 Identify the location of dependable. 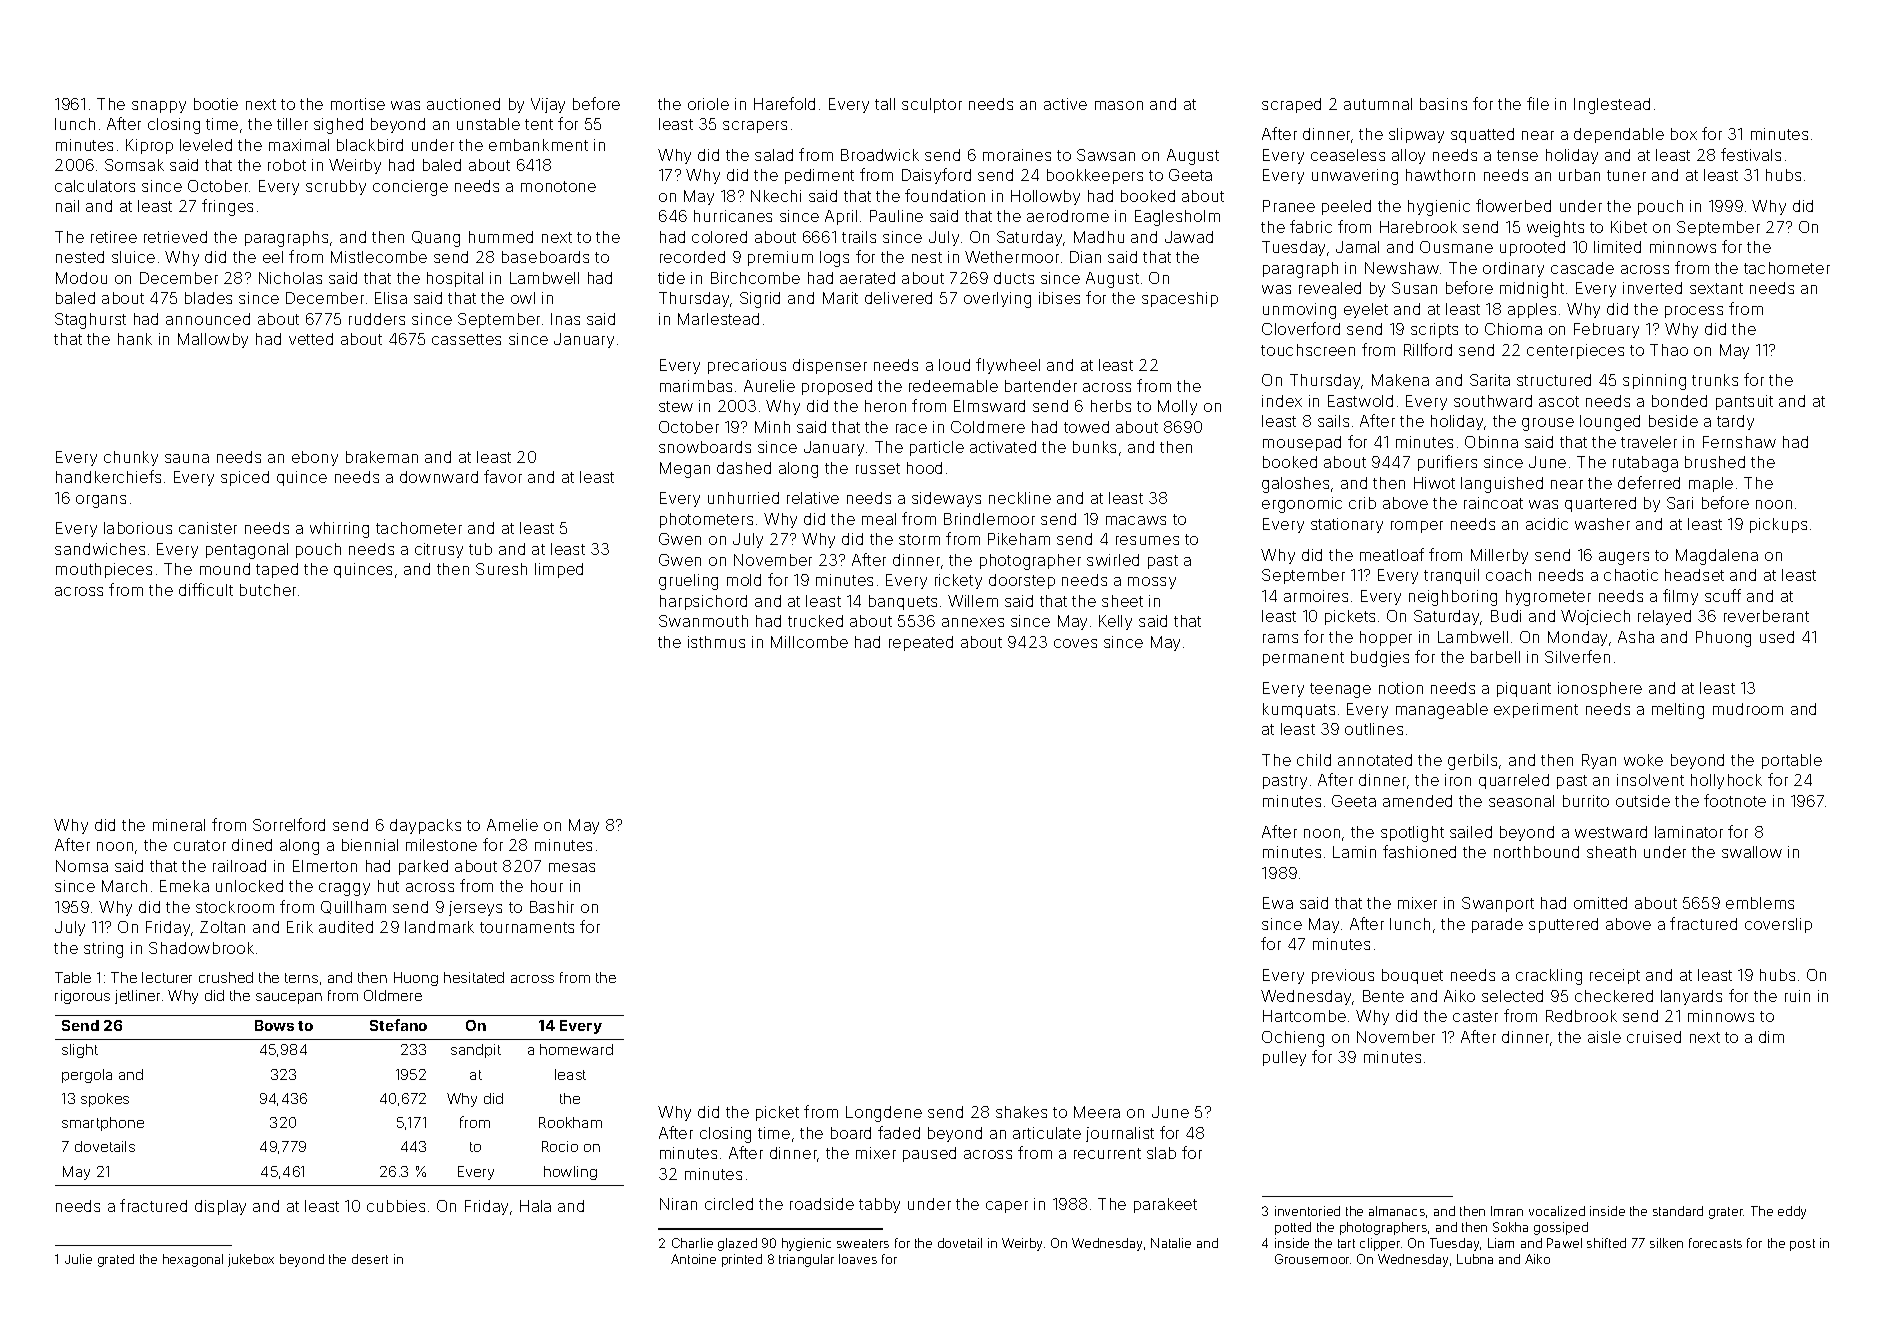
(1619, 135).
